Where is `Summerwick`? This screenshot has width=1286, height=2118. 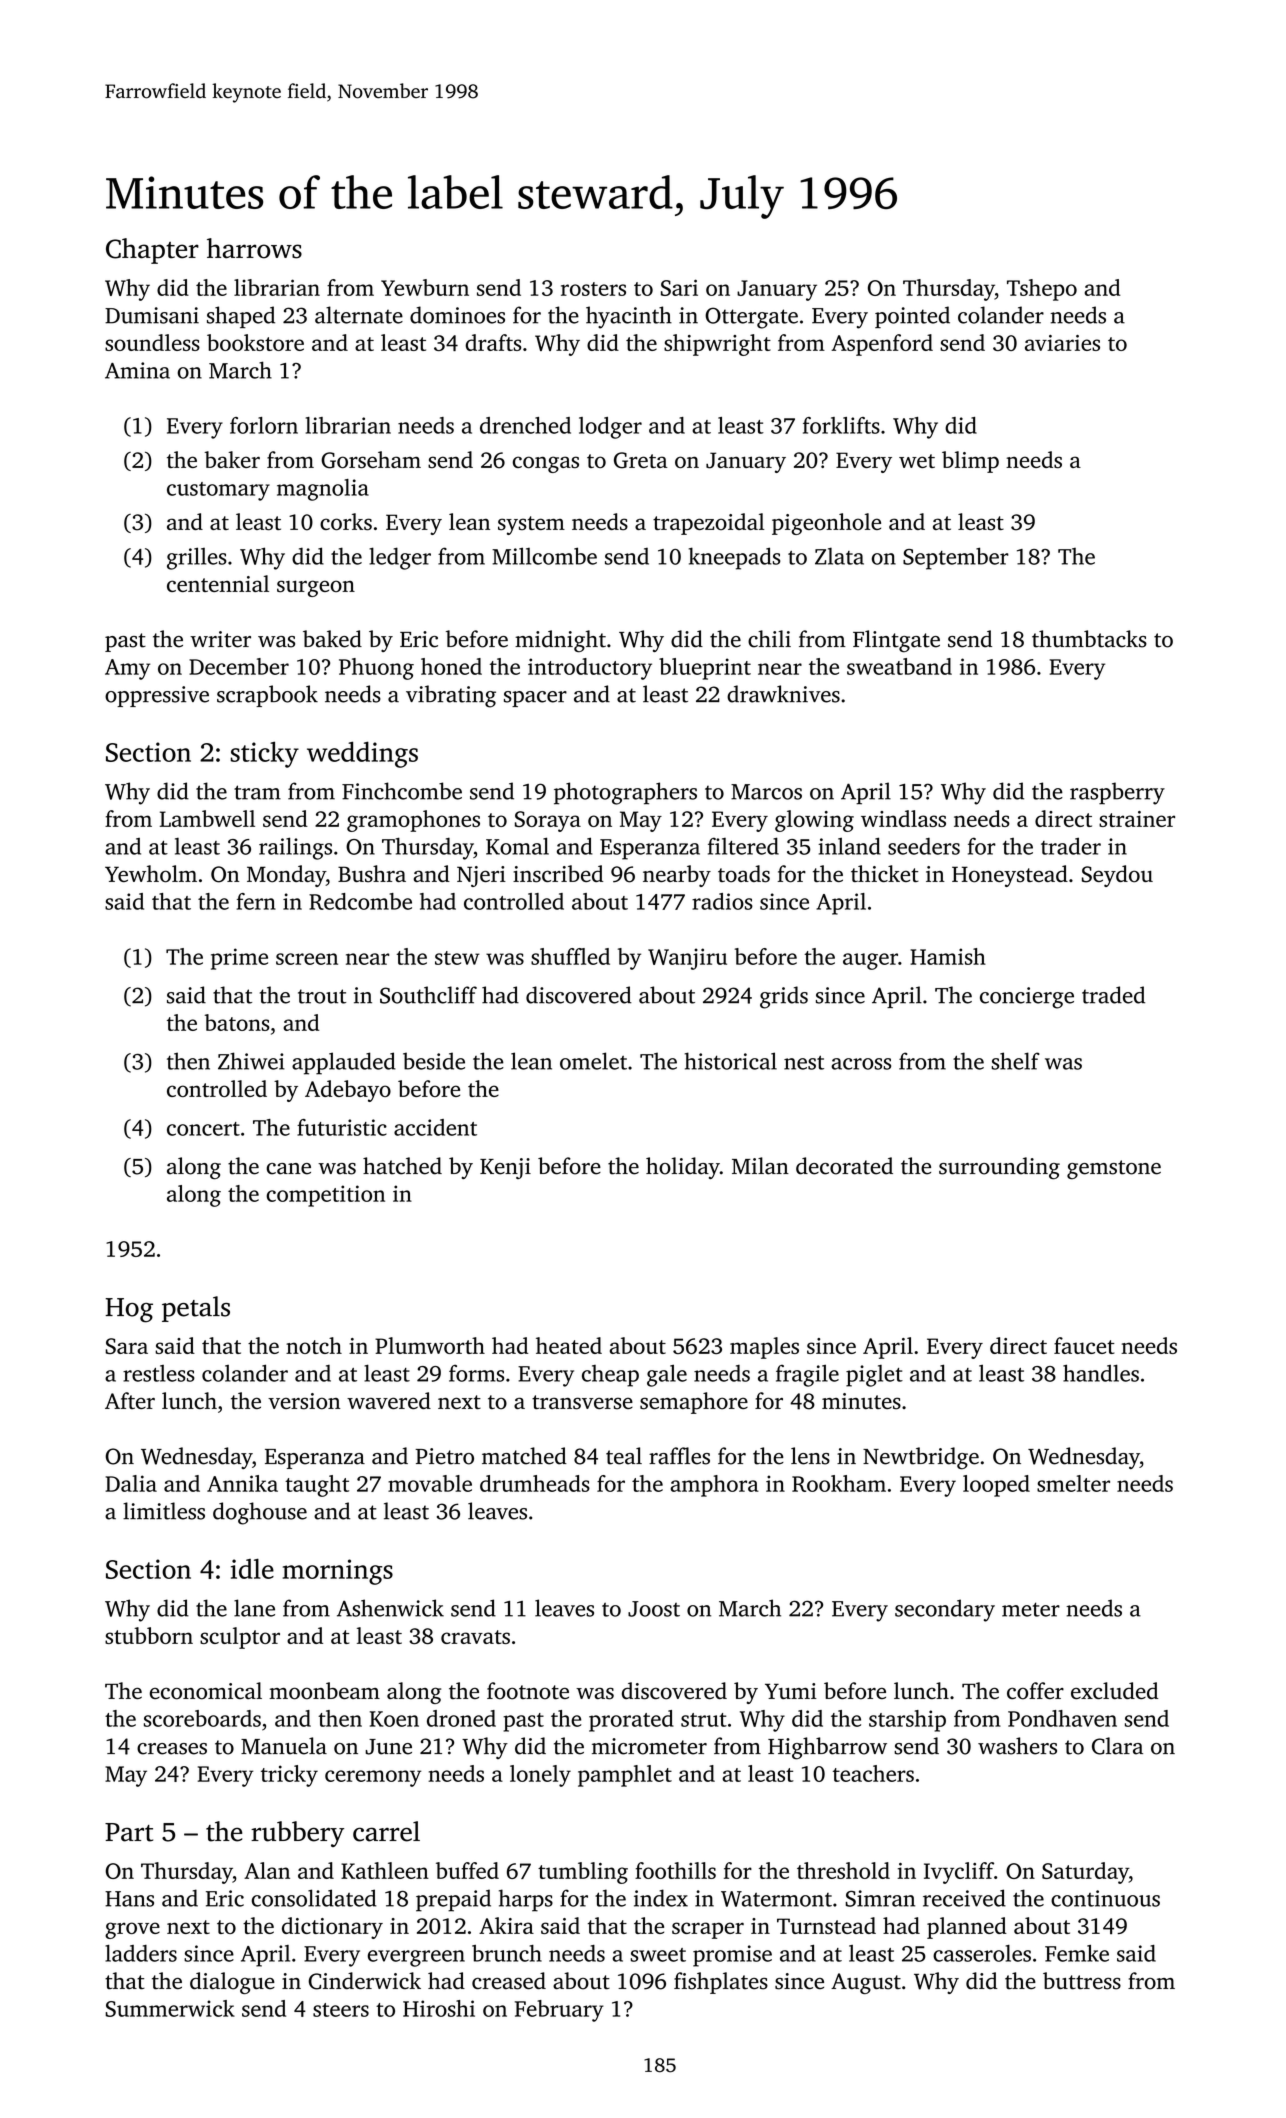 Summerwick is located at coordinates (170, 2008).
